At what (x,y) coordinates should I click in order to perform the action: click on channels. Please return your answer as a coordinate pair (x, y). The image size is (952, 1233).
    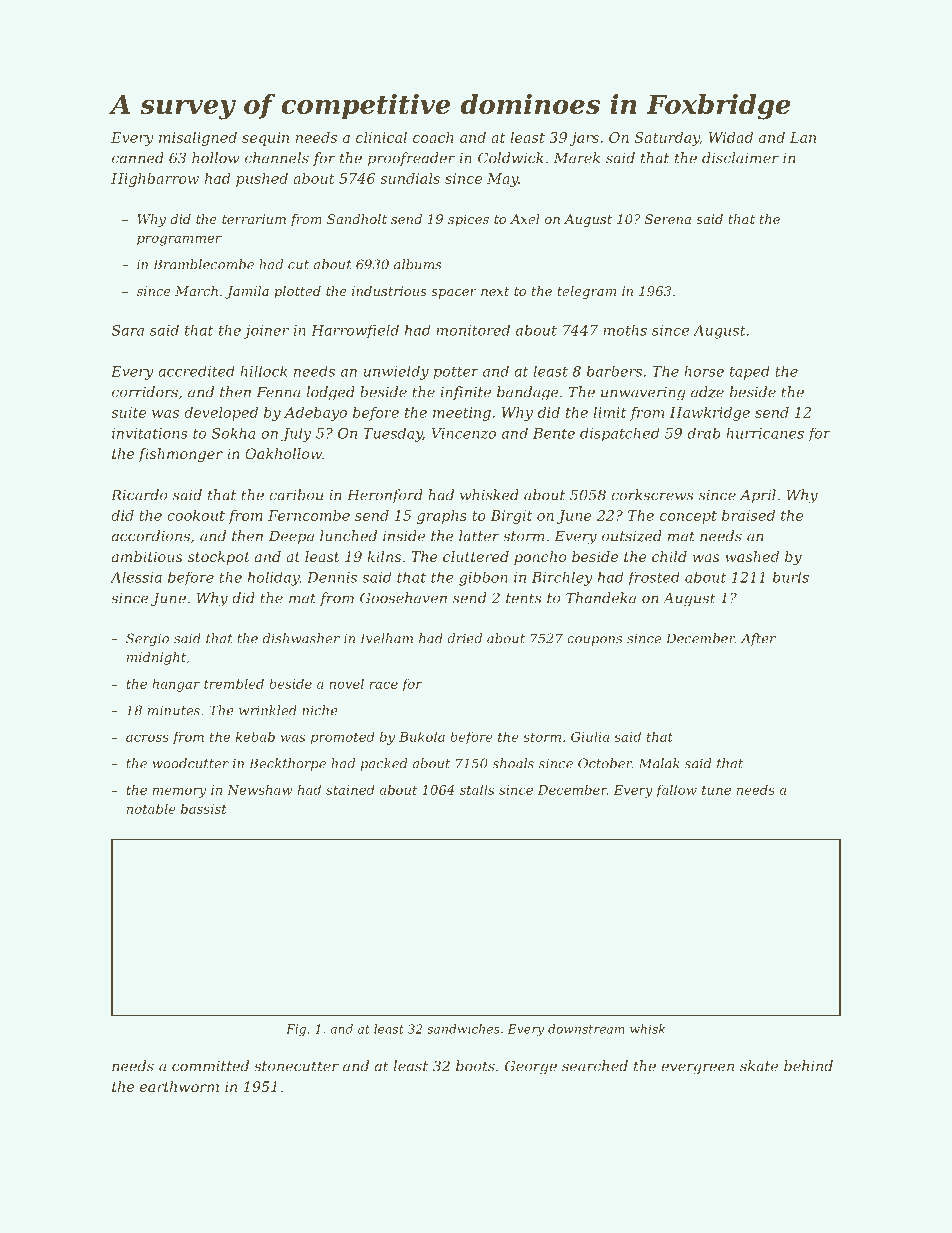
    Looking at the image, I should click on (277, 158).
